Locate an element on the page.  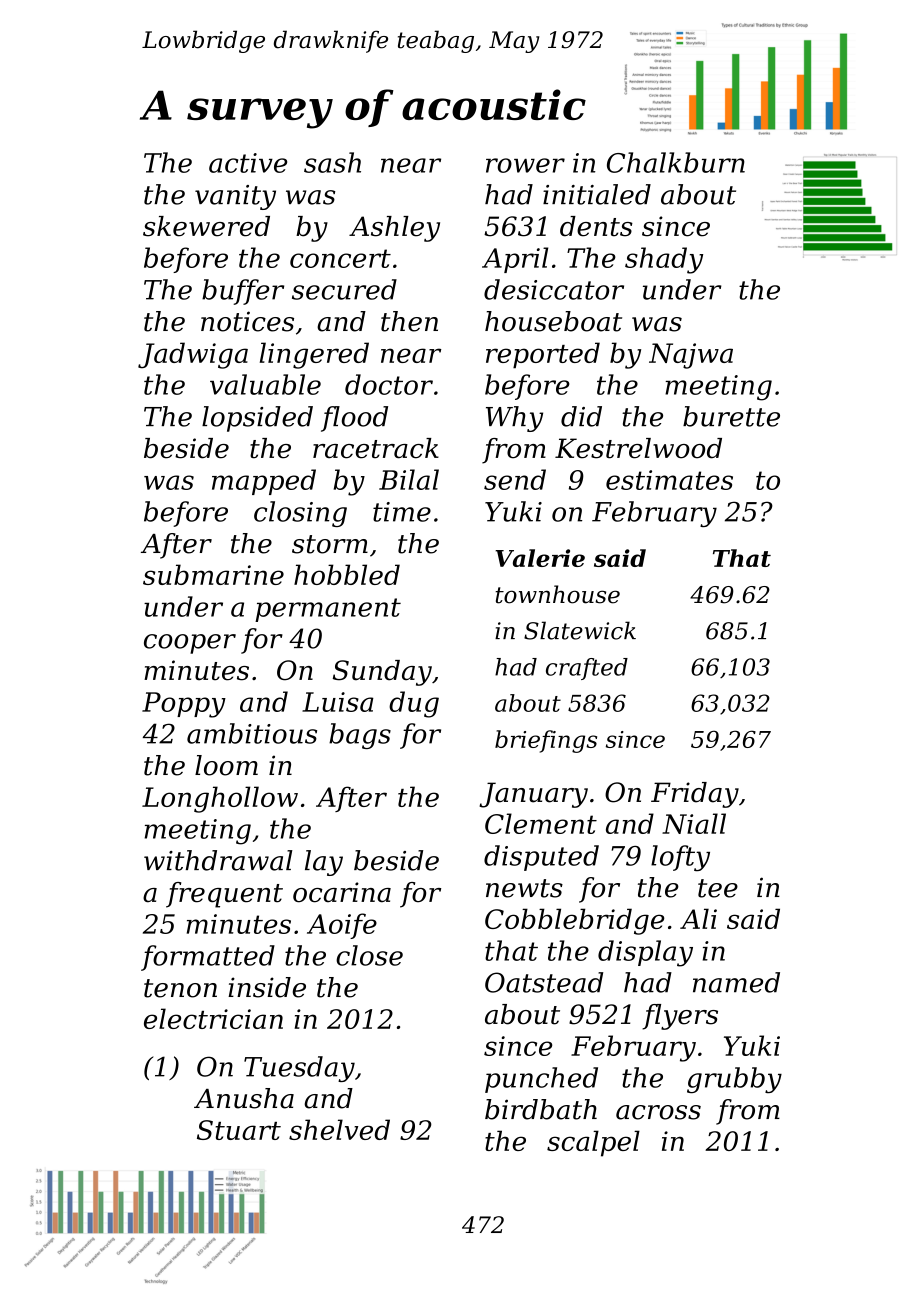
rower is located at coordinates (525, 165).
